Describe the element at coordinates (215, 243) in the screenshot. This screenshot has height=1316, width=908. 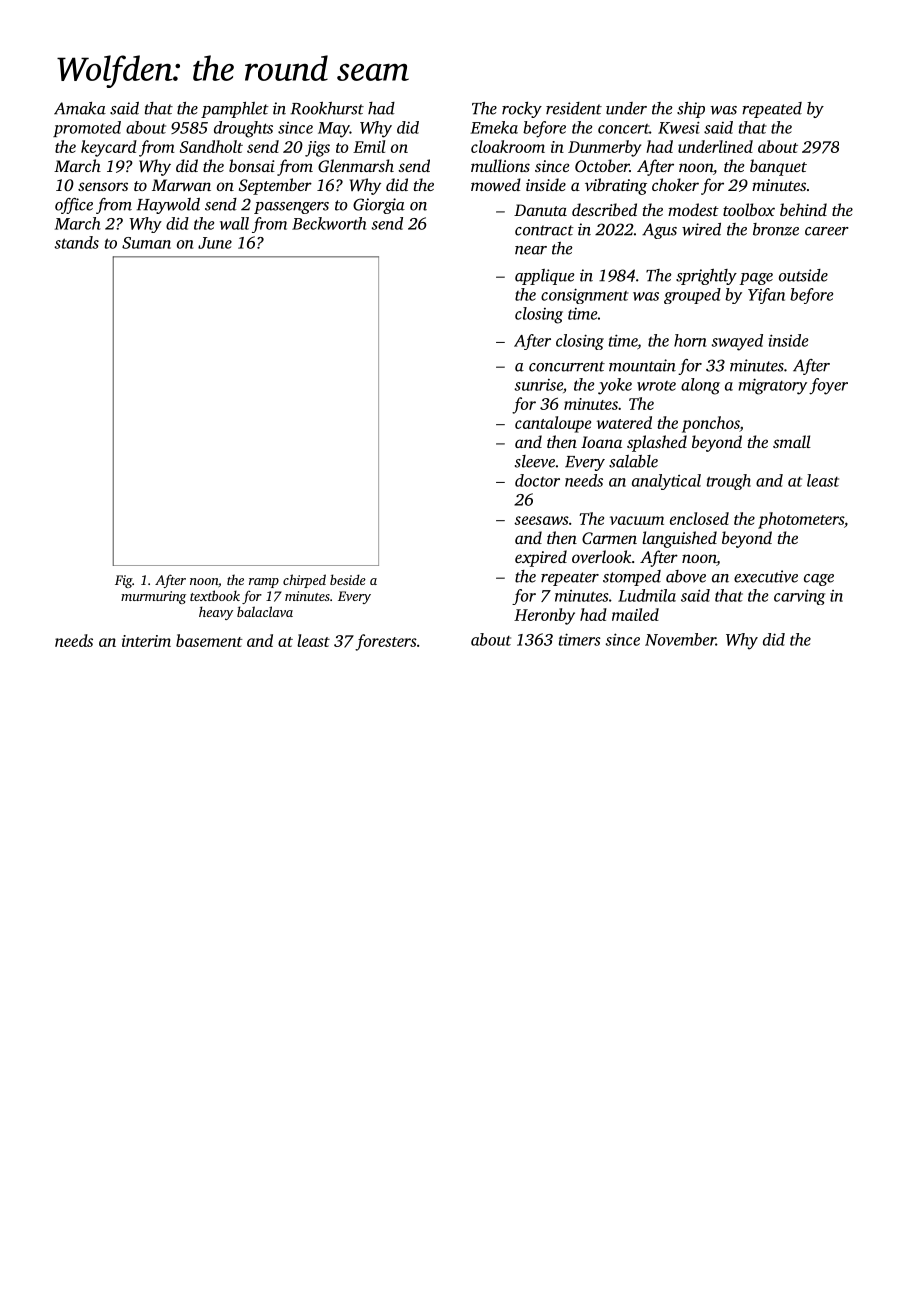
I see `June` at that location.
